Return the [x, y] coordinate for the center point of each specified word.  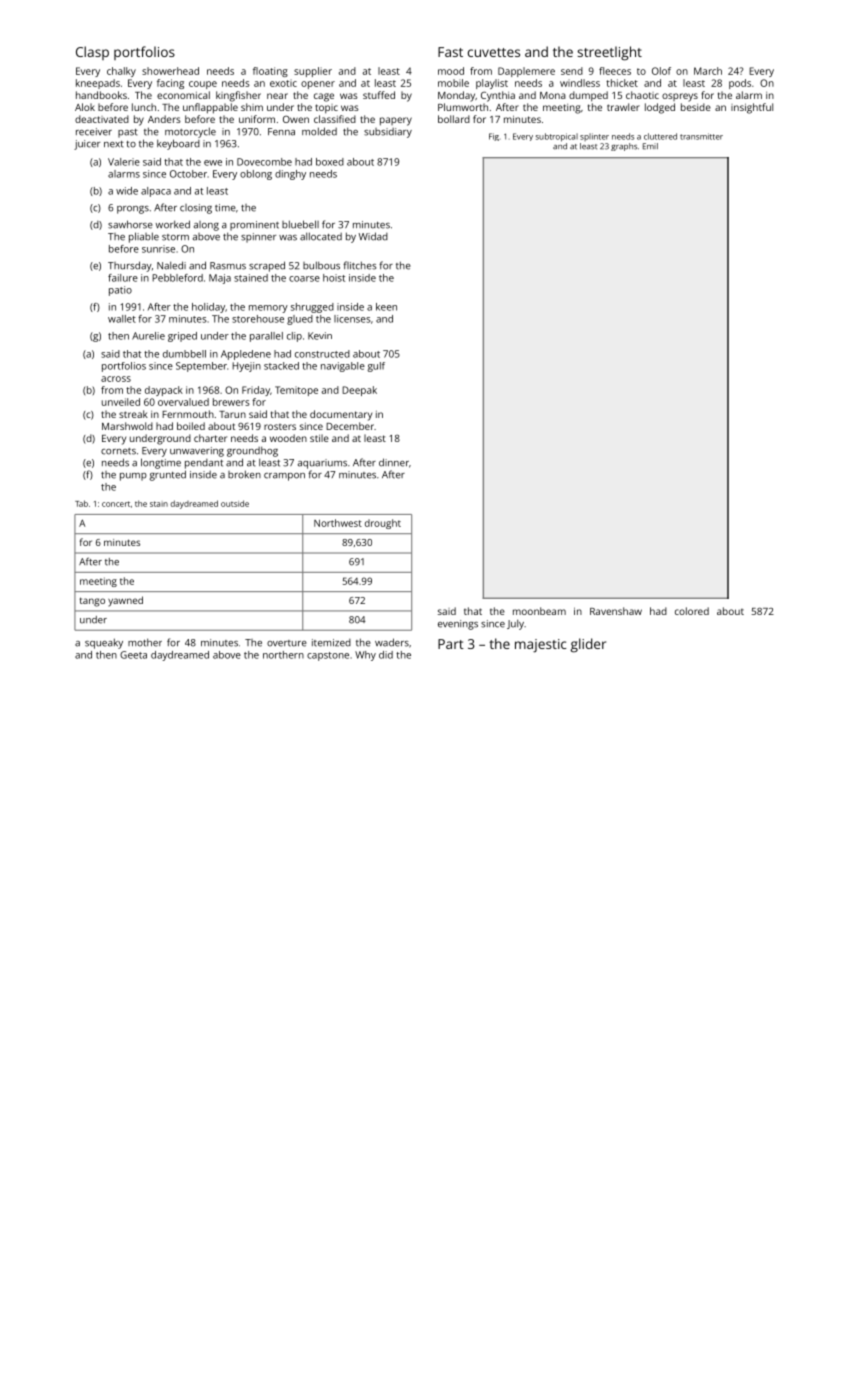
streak [133, 414]
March [708, 71]
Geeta [133, 655]
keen [386, 307]
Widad [373, 236]
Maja [220, 279]
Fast [450, 52]
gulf [376, 367]
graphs [624, 147]
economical [183, 95]
